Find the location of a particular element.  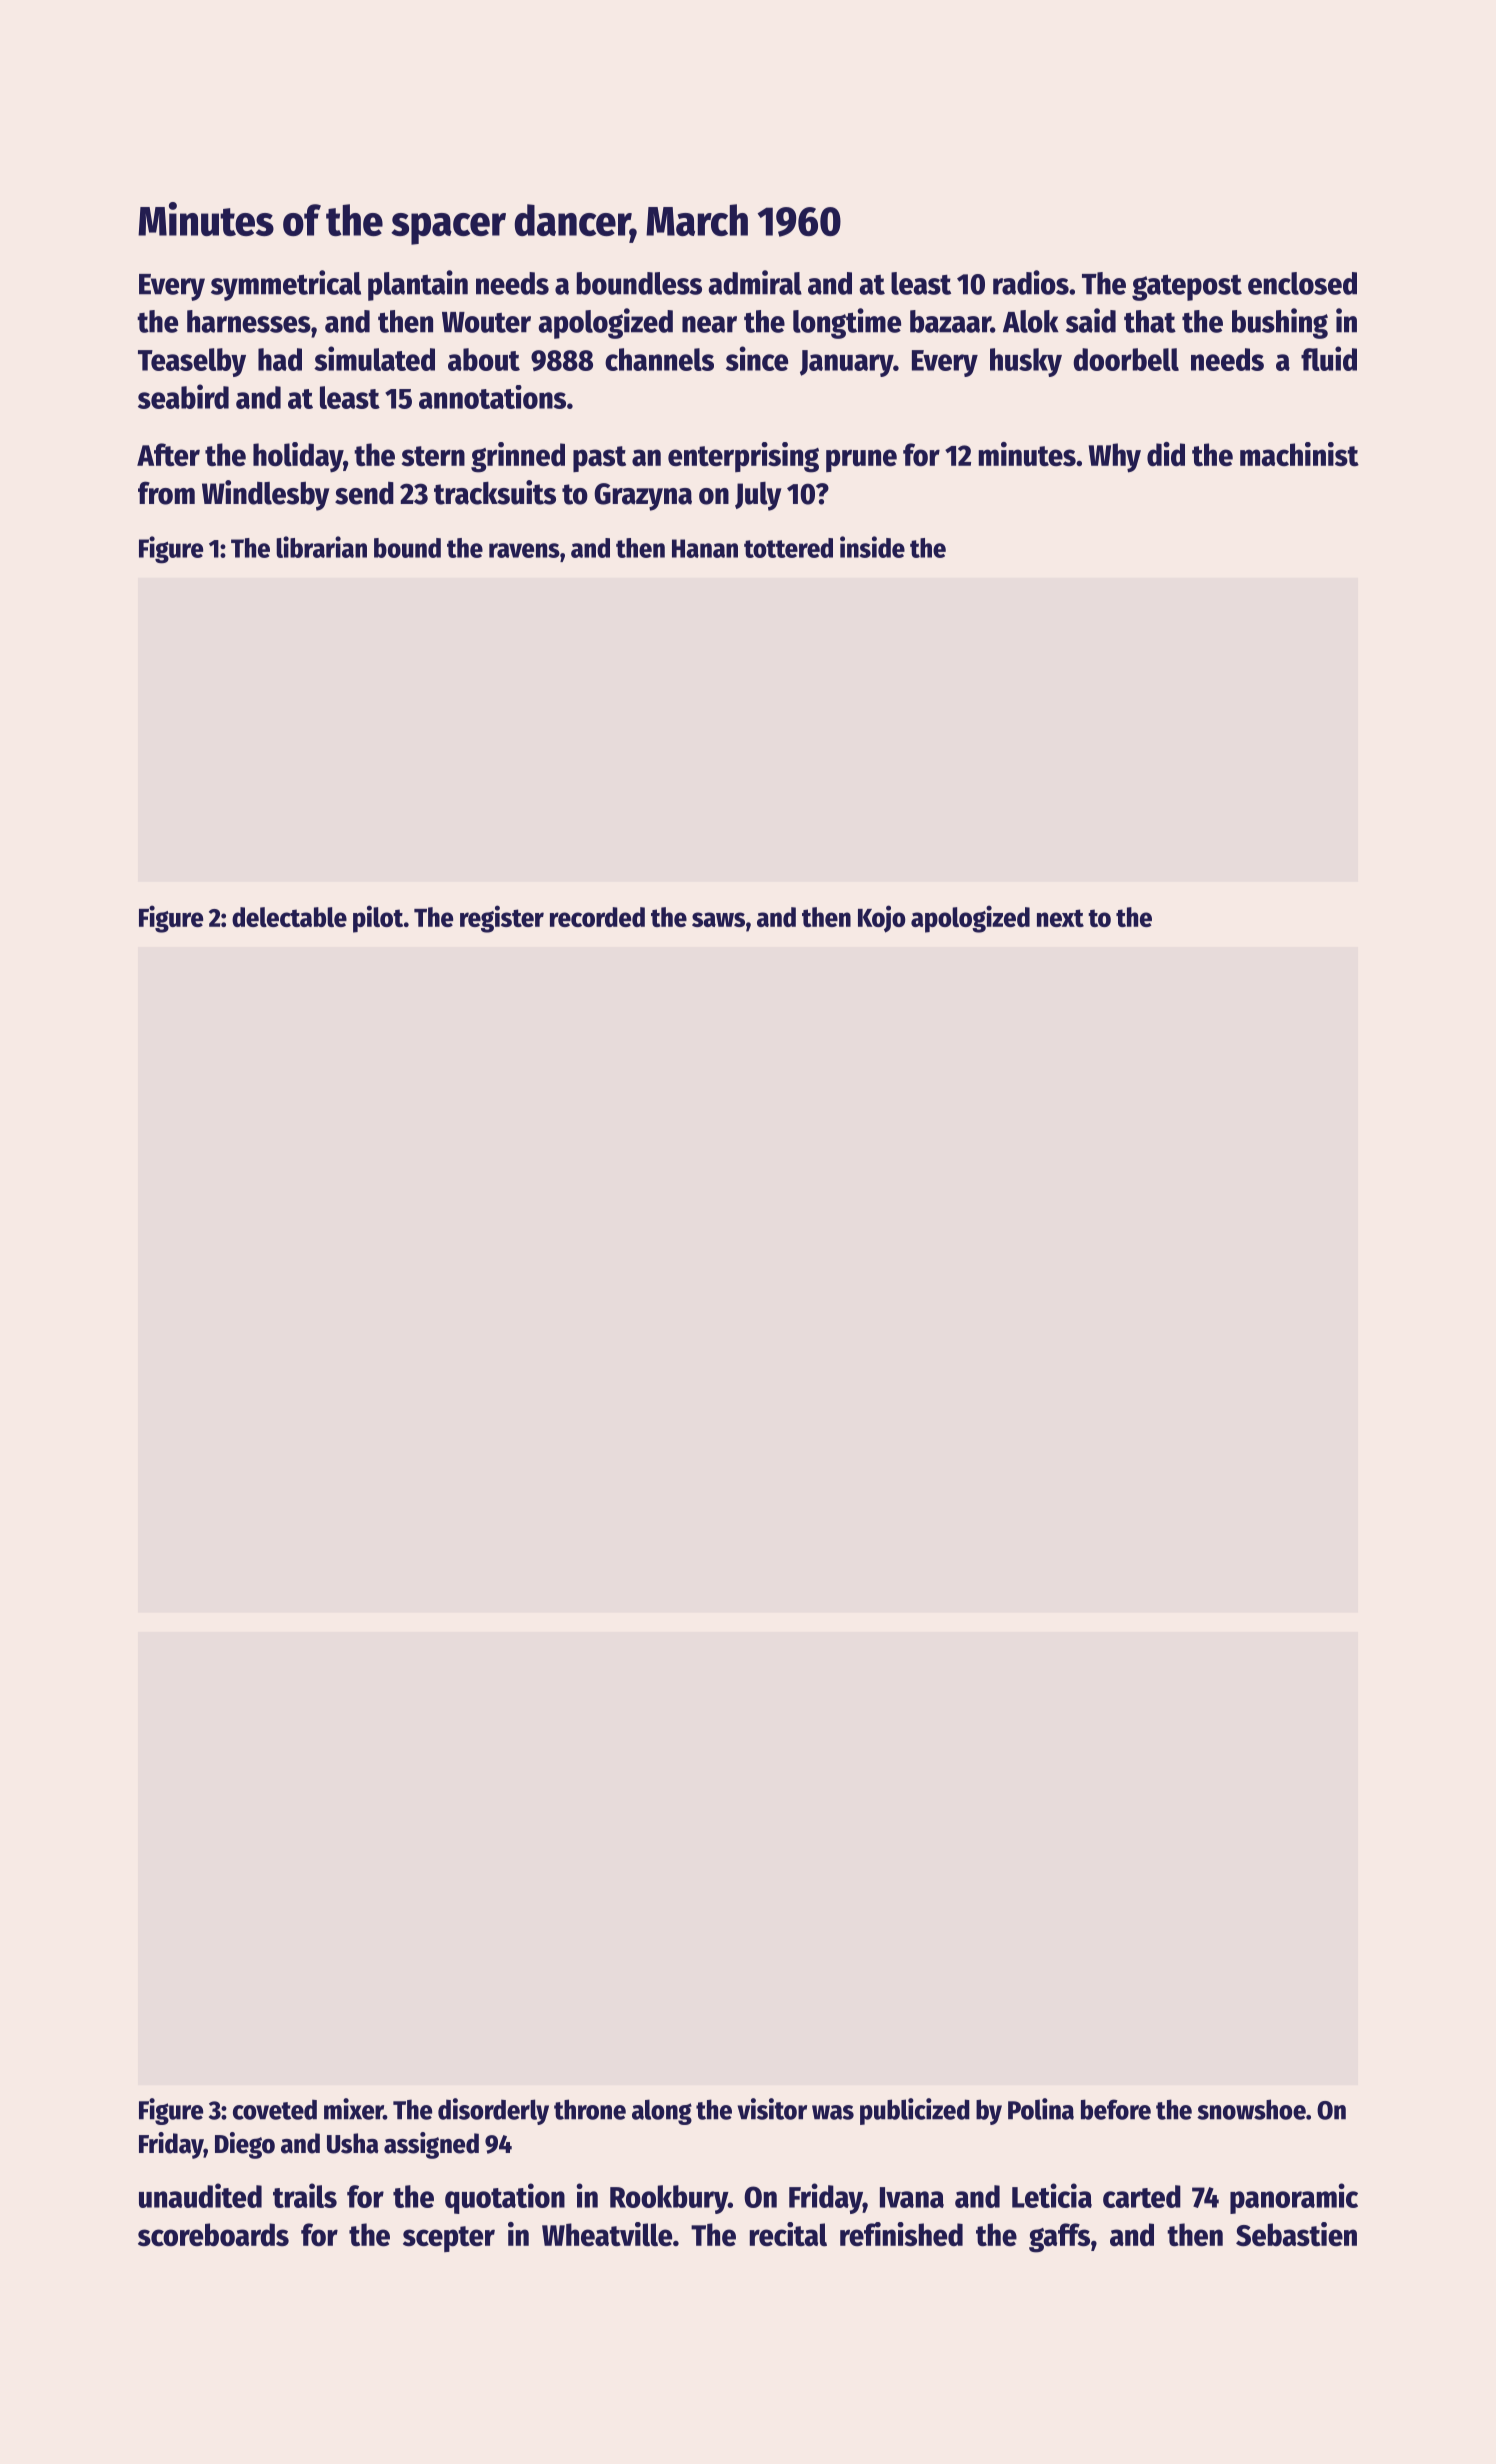

from is located at coordinates (166, 493).
